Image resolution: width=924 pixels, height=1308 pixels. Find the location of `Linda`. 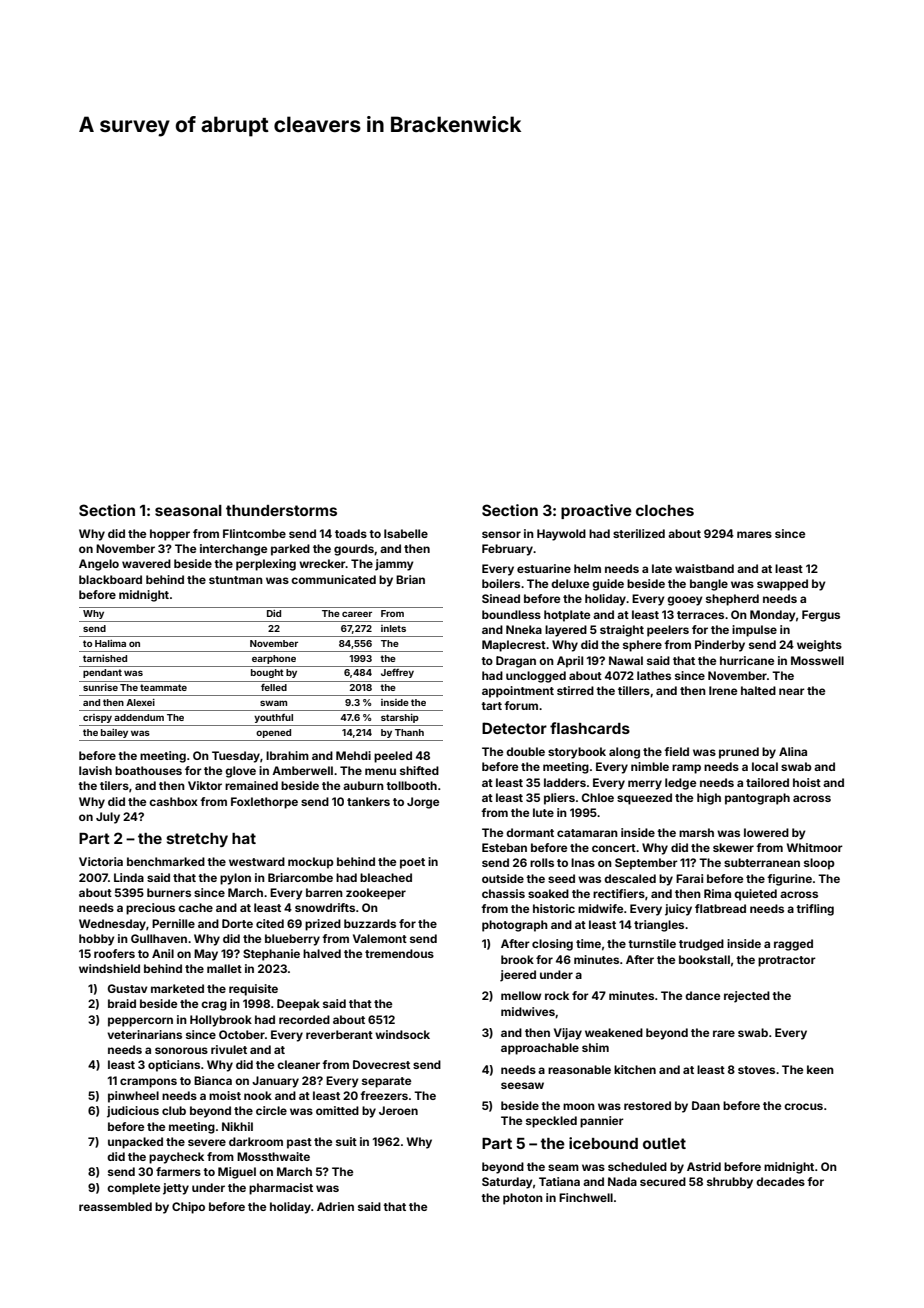

Linda is located at coordinates (129, 877).
